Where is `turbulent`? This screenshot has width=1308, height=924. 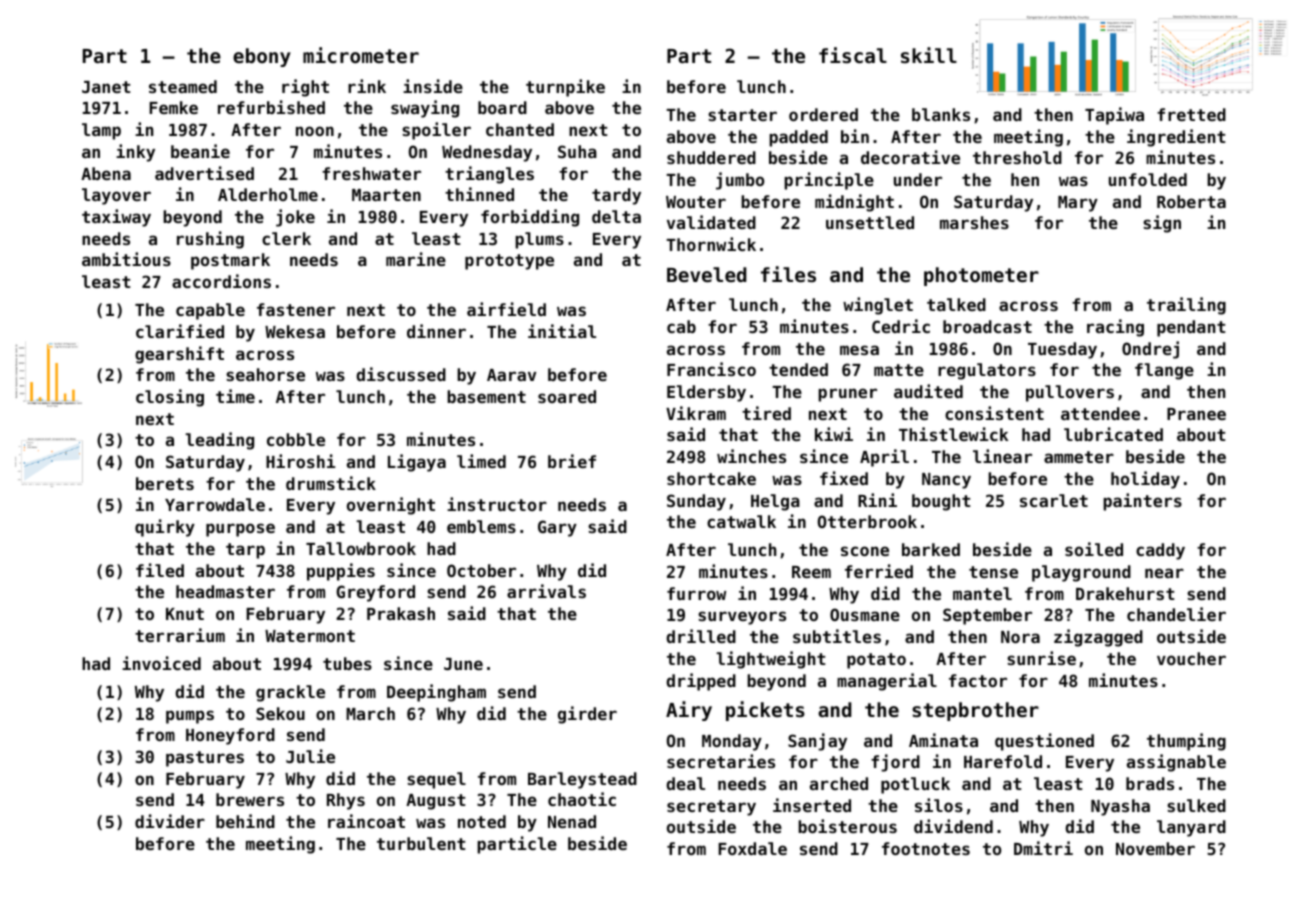 turbulent is located at coordinates (421, 843).
